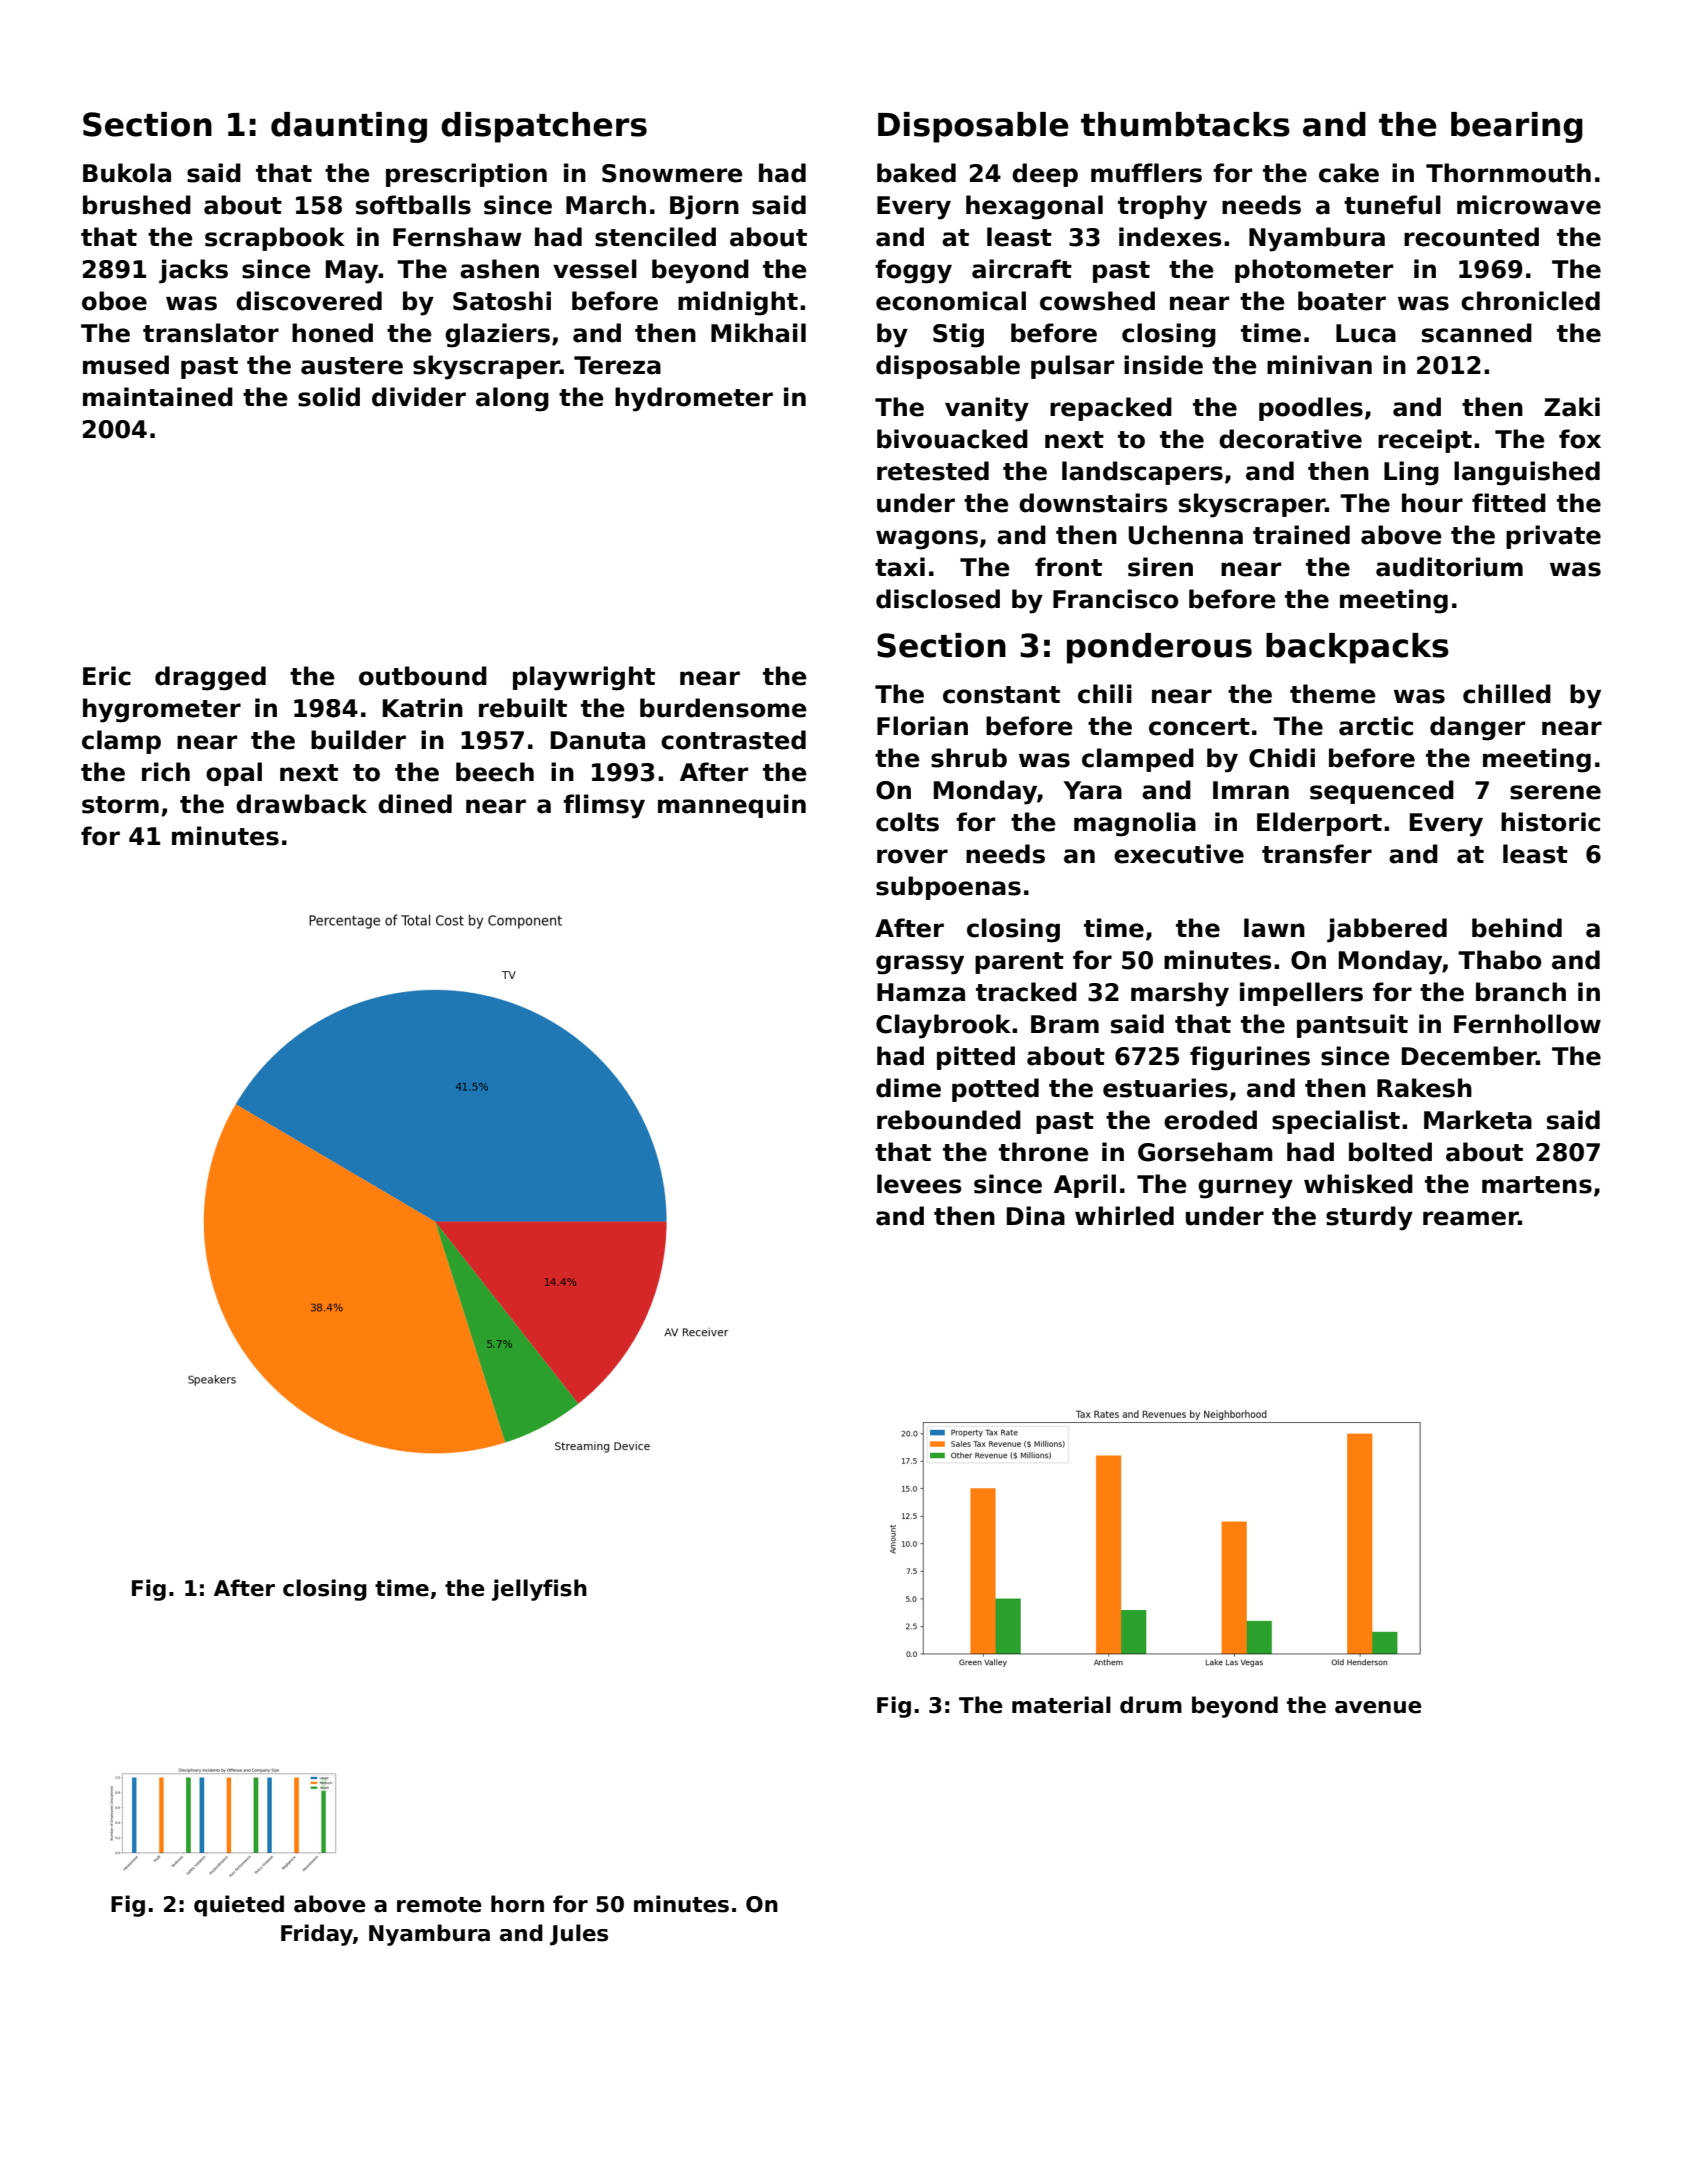  What do you see at coordinates (1205, 1152) in the page?
I see `Gorseham` at bounding box center [1205, 1152].
